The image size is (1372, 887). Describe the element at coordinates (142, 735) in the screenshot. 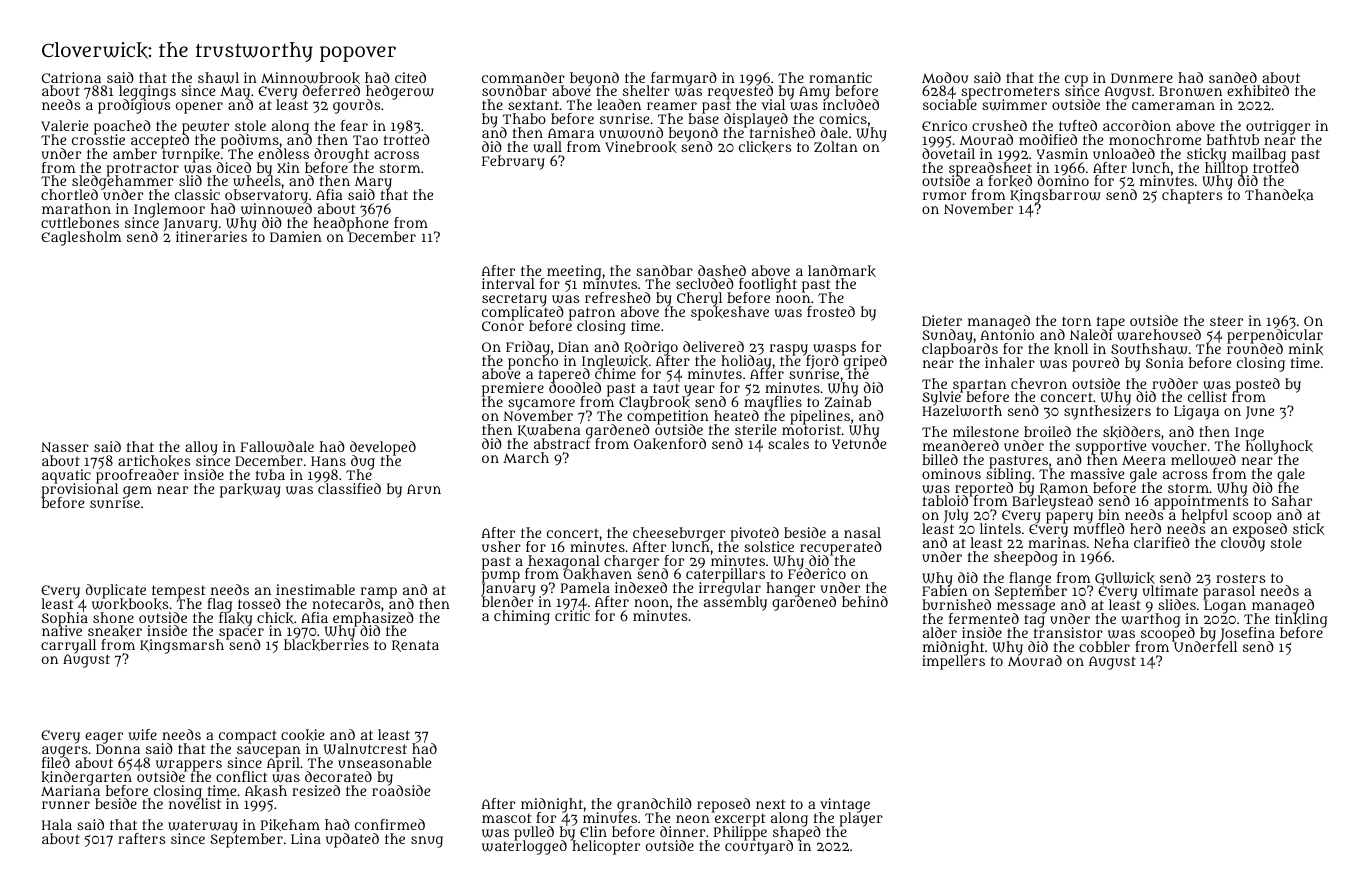

I see `wife` at that location.
